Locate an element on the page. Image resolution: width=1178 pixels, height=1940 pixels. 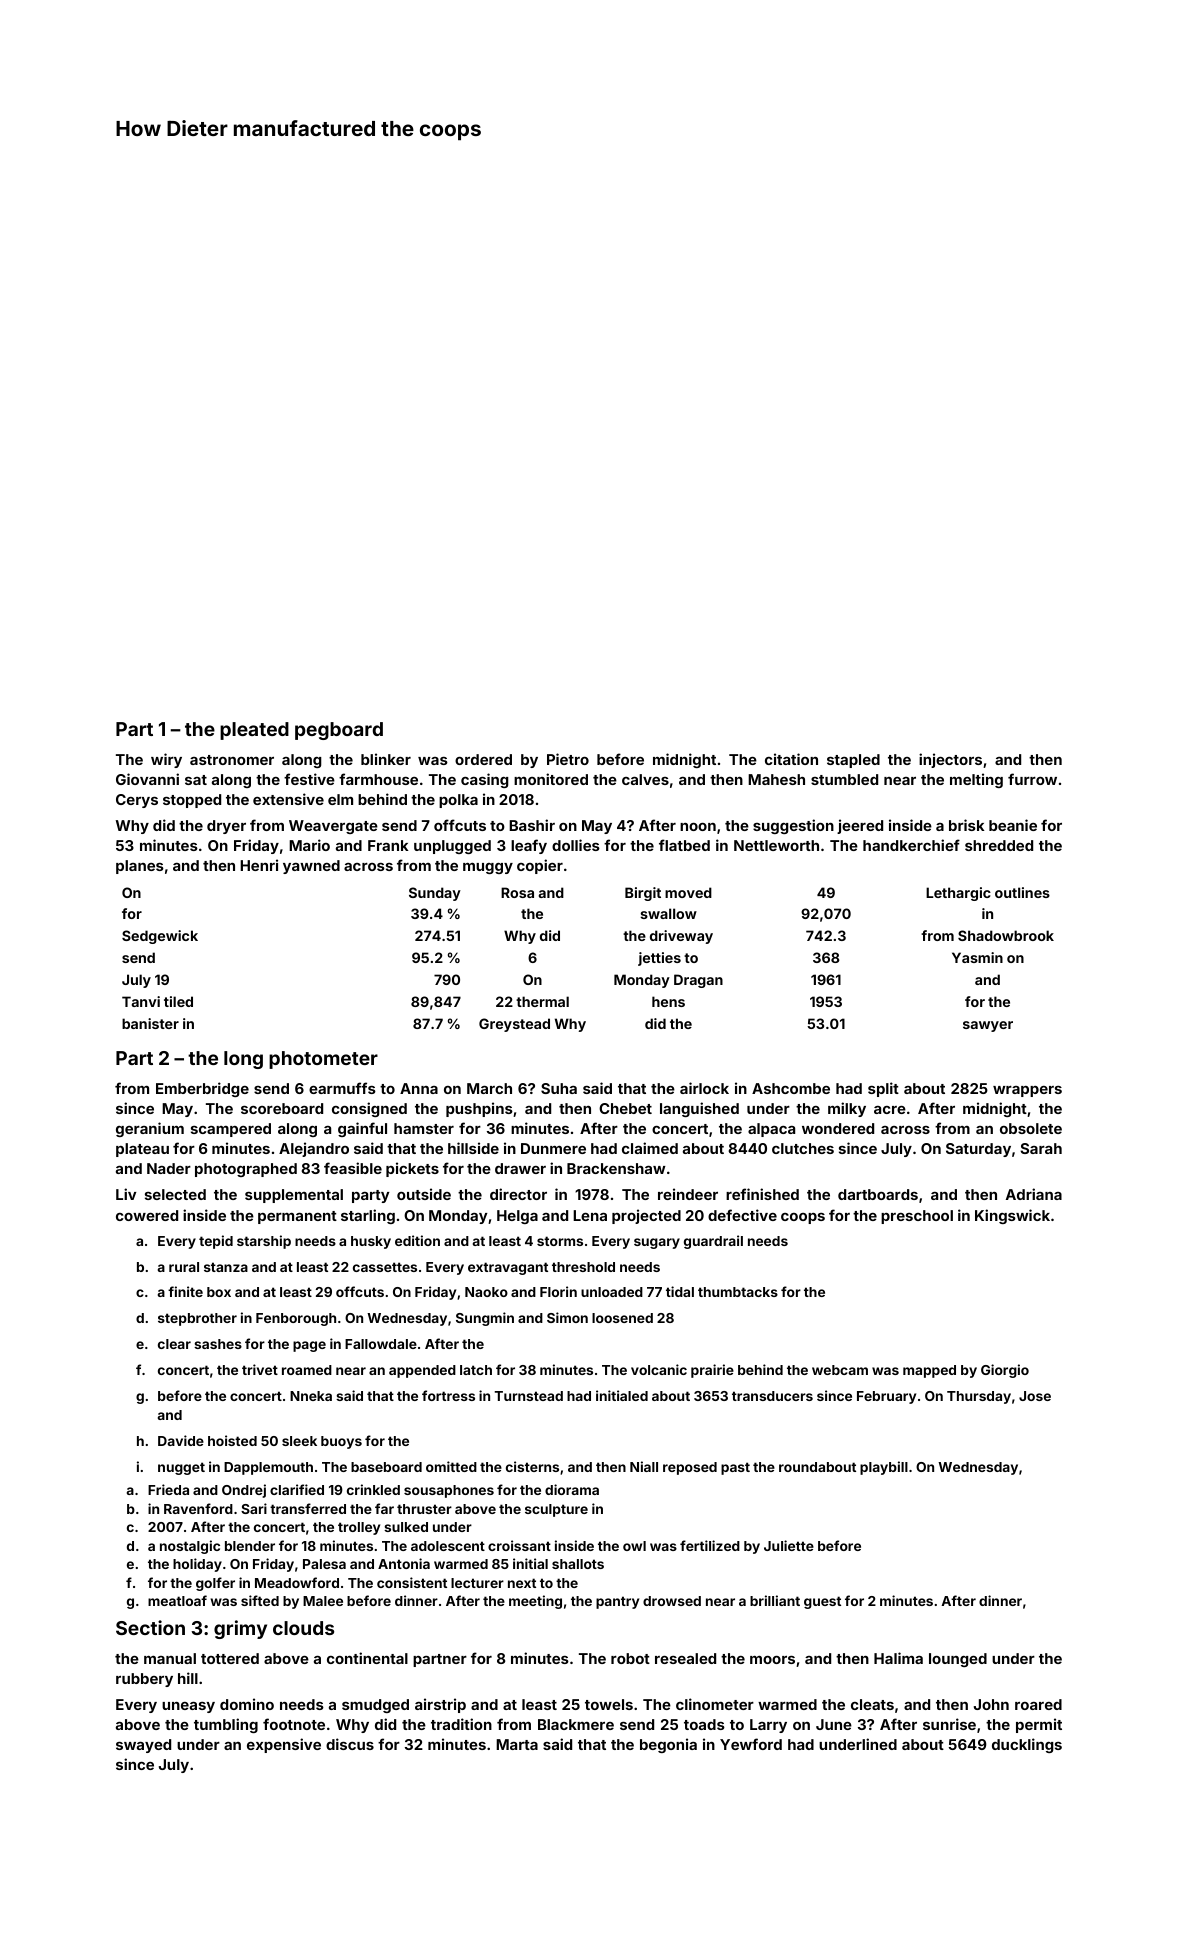
Helga is located at coordinates (517, 1217).
